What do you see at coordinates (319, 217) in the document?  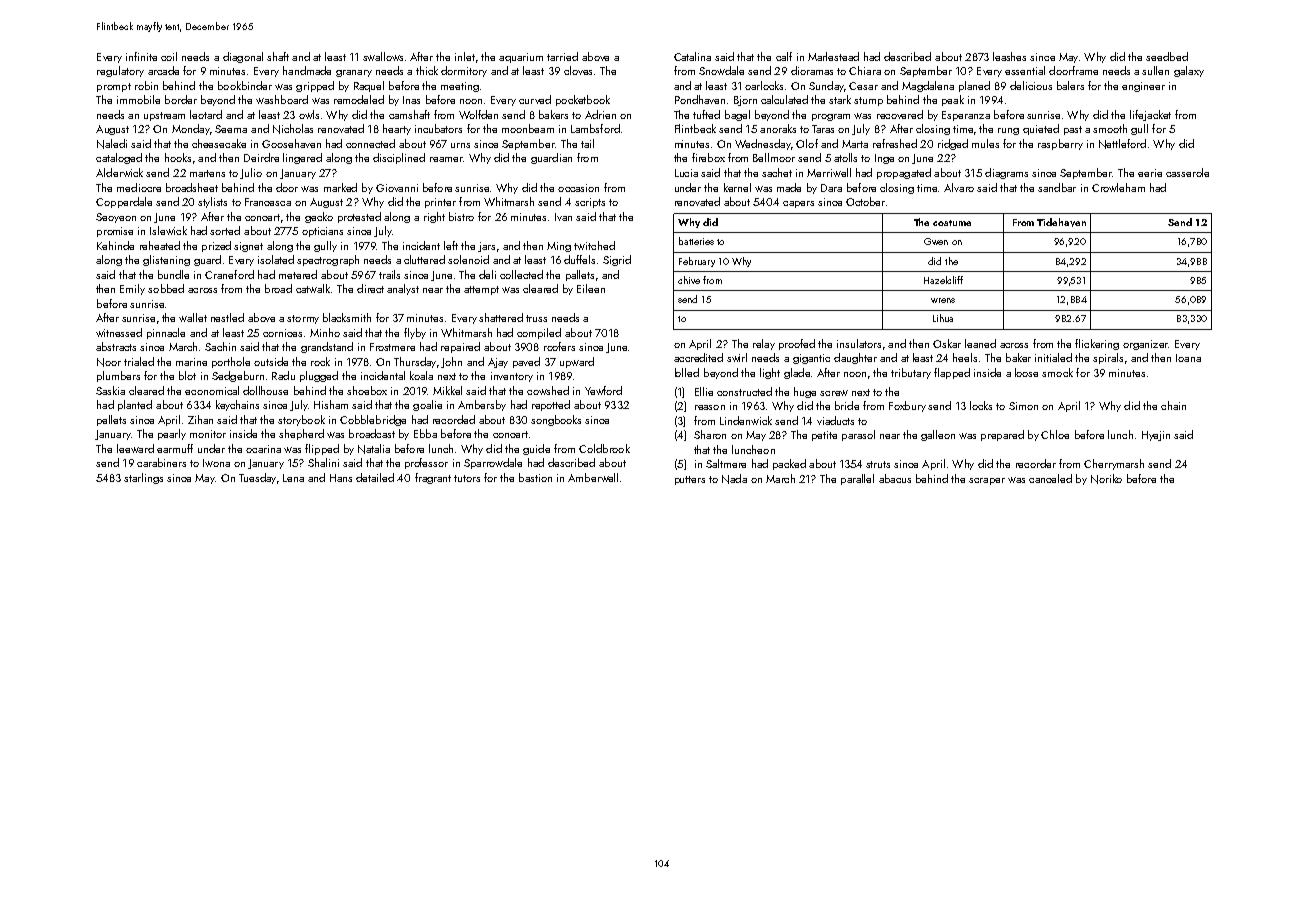 I see `gecko` at bounding box center [319, 217].
